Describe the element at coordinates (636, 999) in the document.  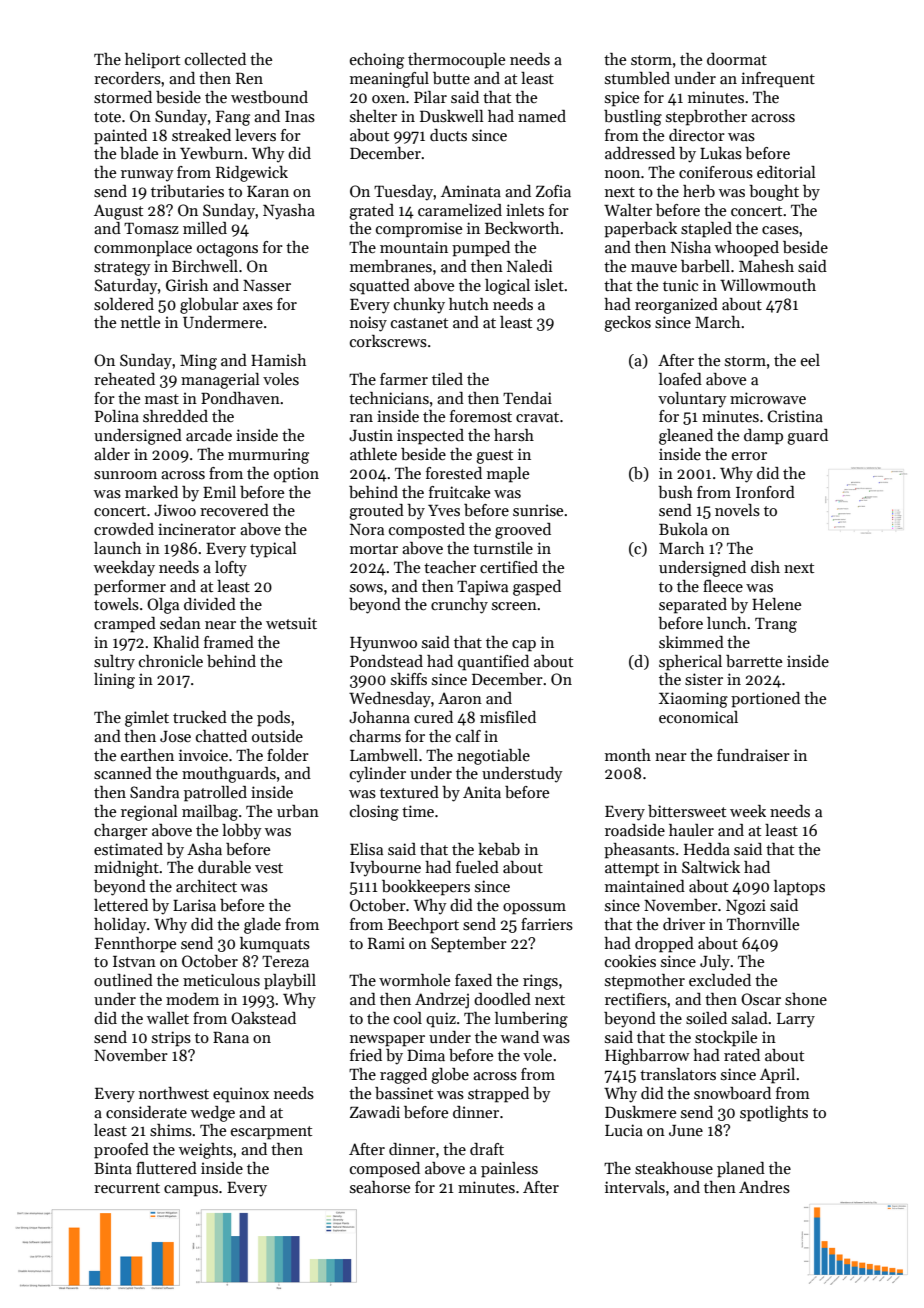
I see `rectifiers` at that location.
